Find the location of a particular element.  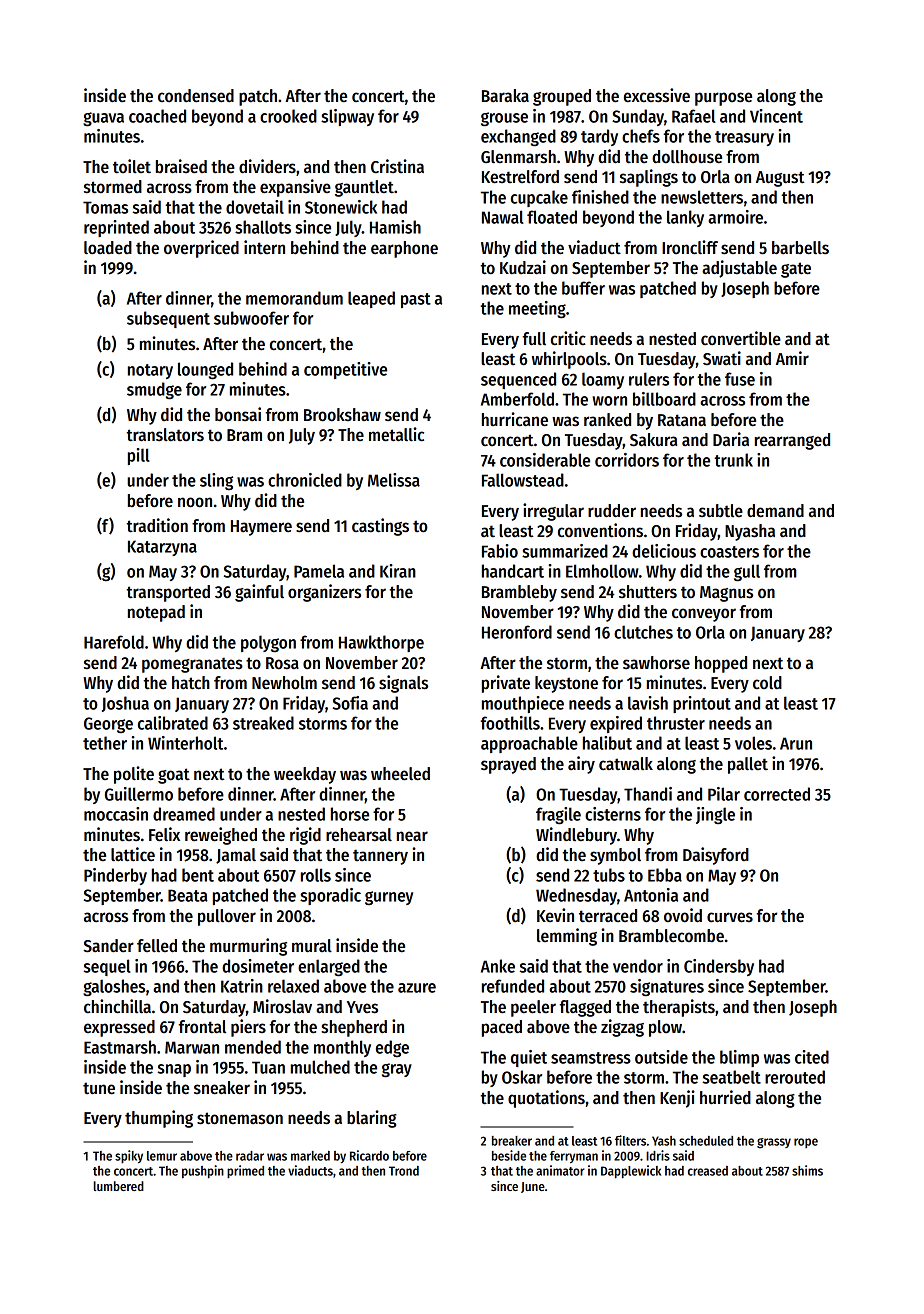

lumbered is located at coordinates (119, 1186).
